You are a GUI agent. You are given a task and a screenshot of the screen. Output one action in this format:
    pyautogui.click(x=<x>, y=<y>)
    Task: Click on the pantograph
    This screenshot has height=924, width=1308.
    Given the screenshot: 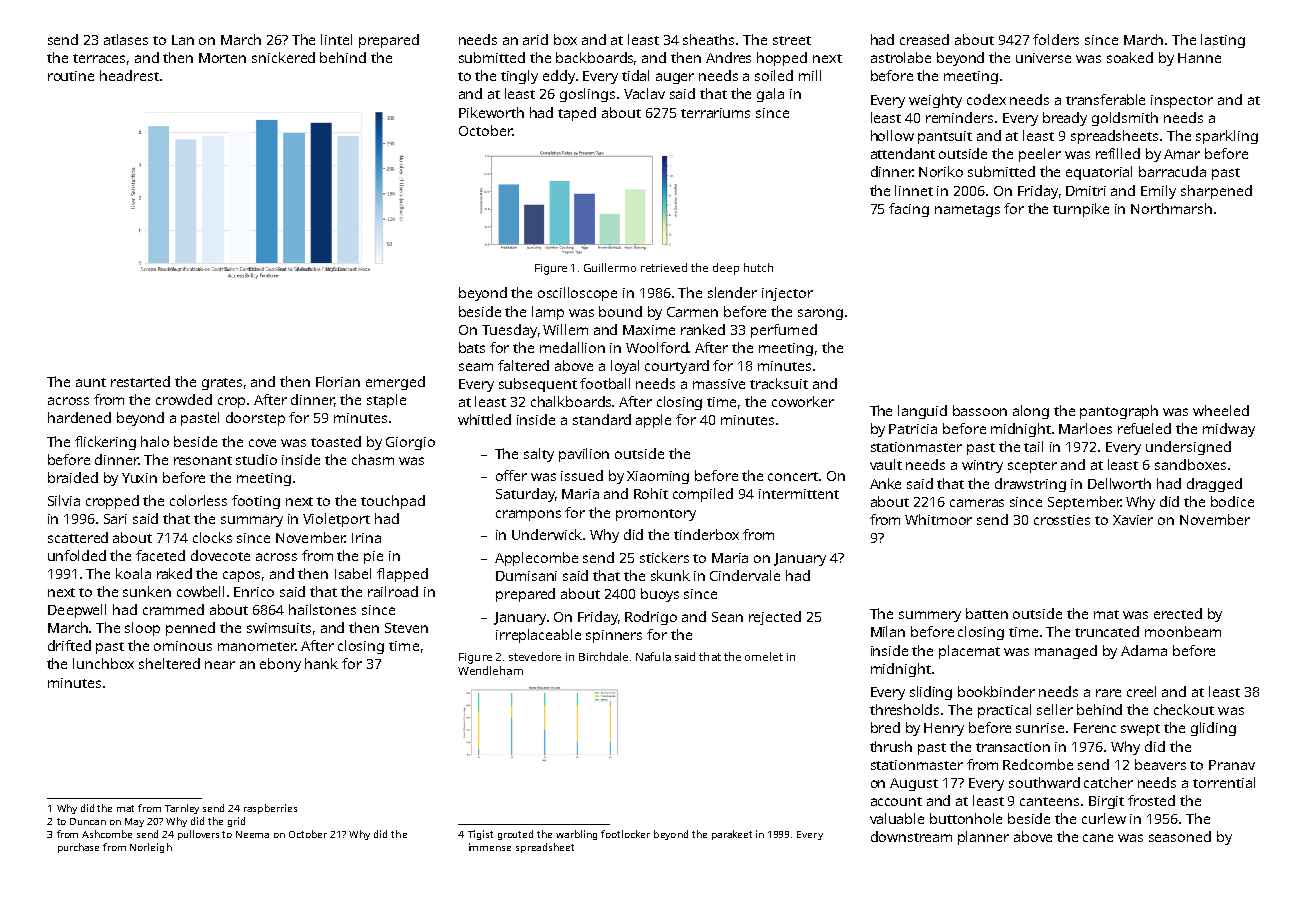 What is the action you would take?
    pyautogui.click(x=1119, y=412)
